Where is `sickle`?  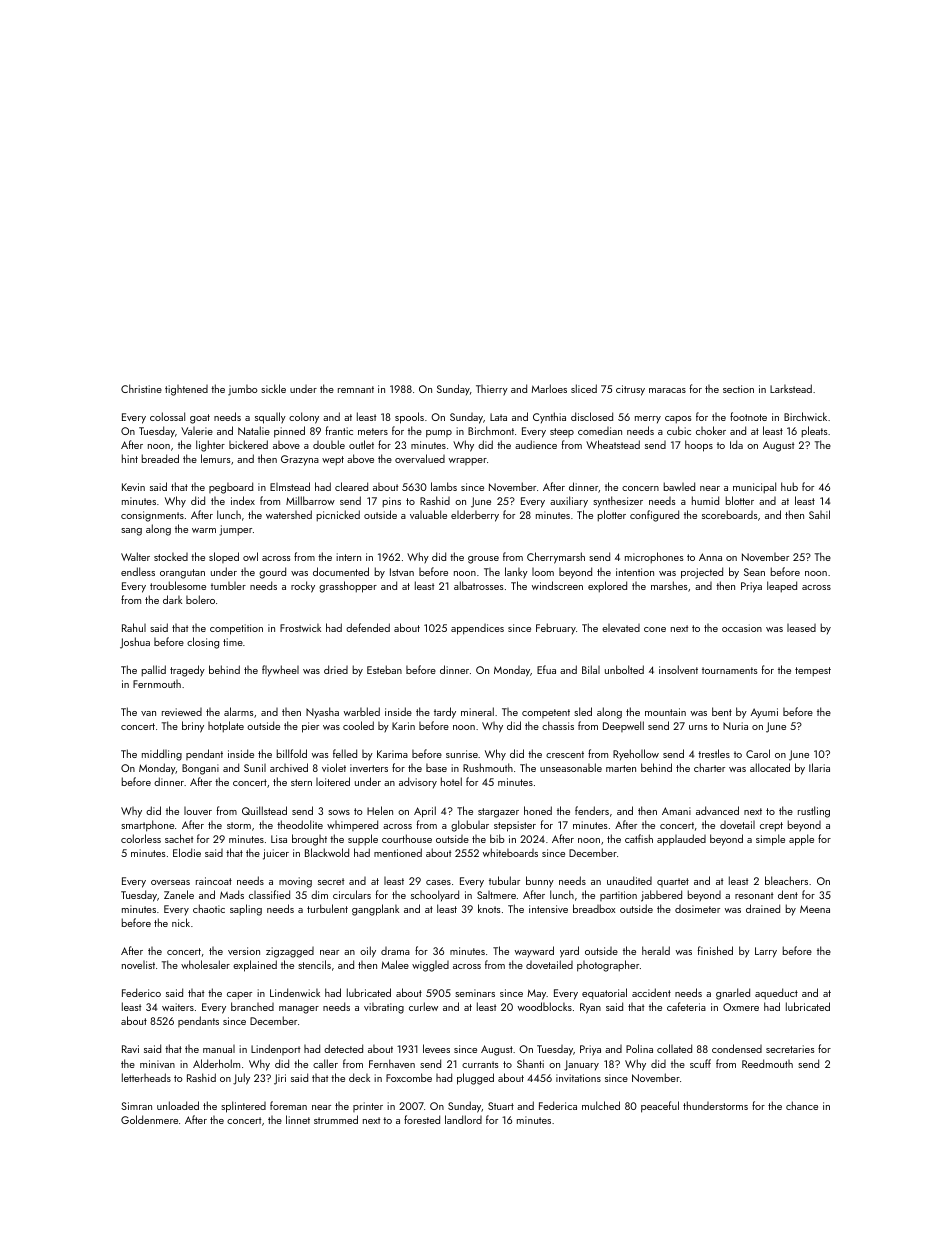 sickle is located at coordinates (273, 388).
